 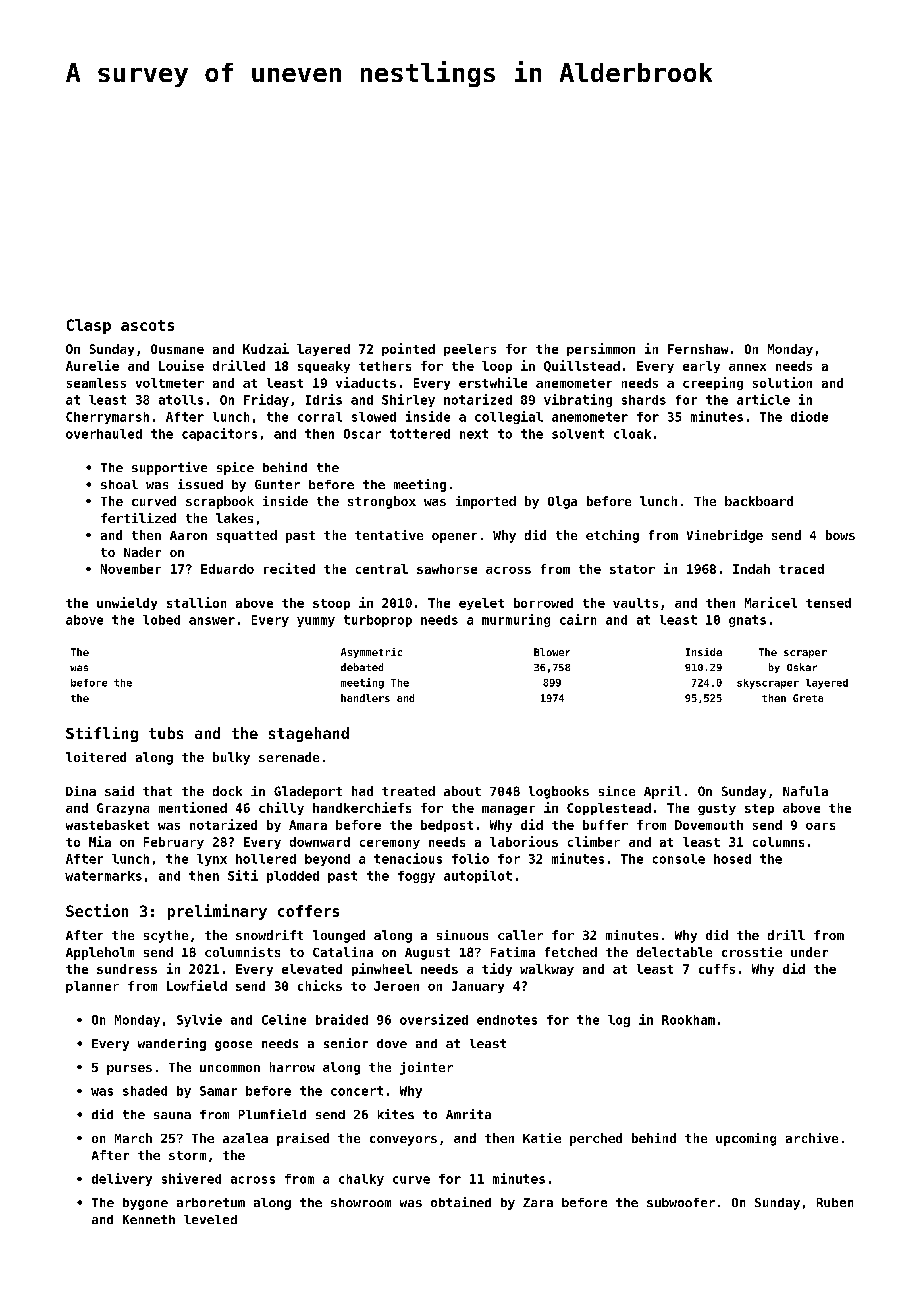 What do you see at coordinates (408, 791) in the screenshot?
I see `treated` at bounding box center [408, 791].
